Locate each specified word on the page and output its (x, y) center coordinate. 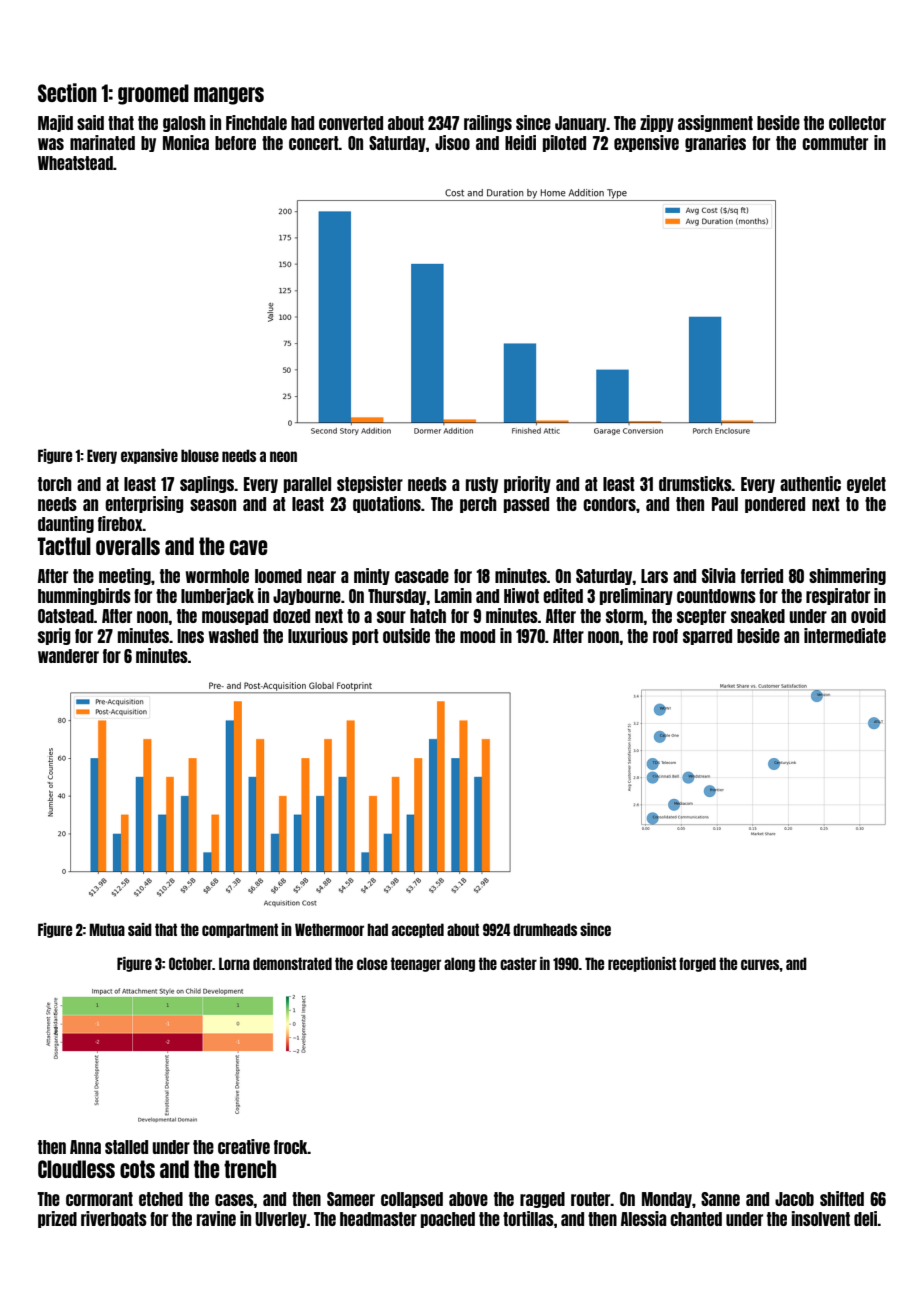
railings (488, 123)
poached (448, 1220)
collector (857, 123)
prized (57, 1219)
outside (406, 635)
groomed (153, 94)
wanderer (68, 656)
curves (760, 964)
